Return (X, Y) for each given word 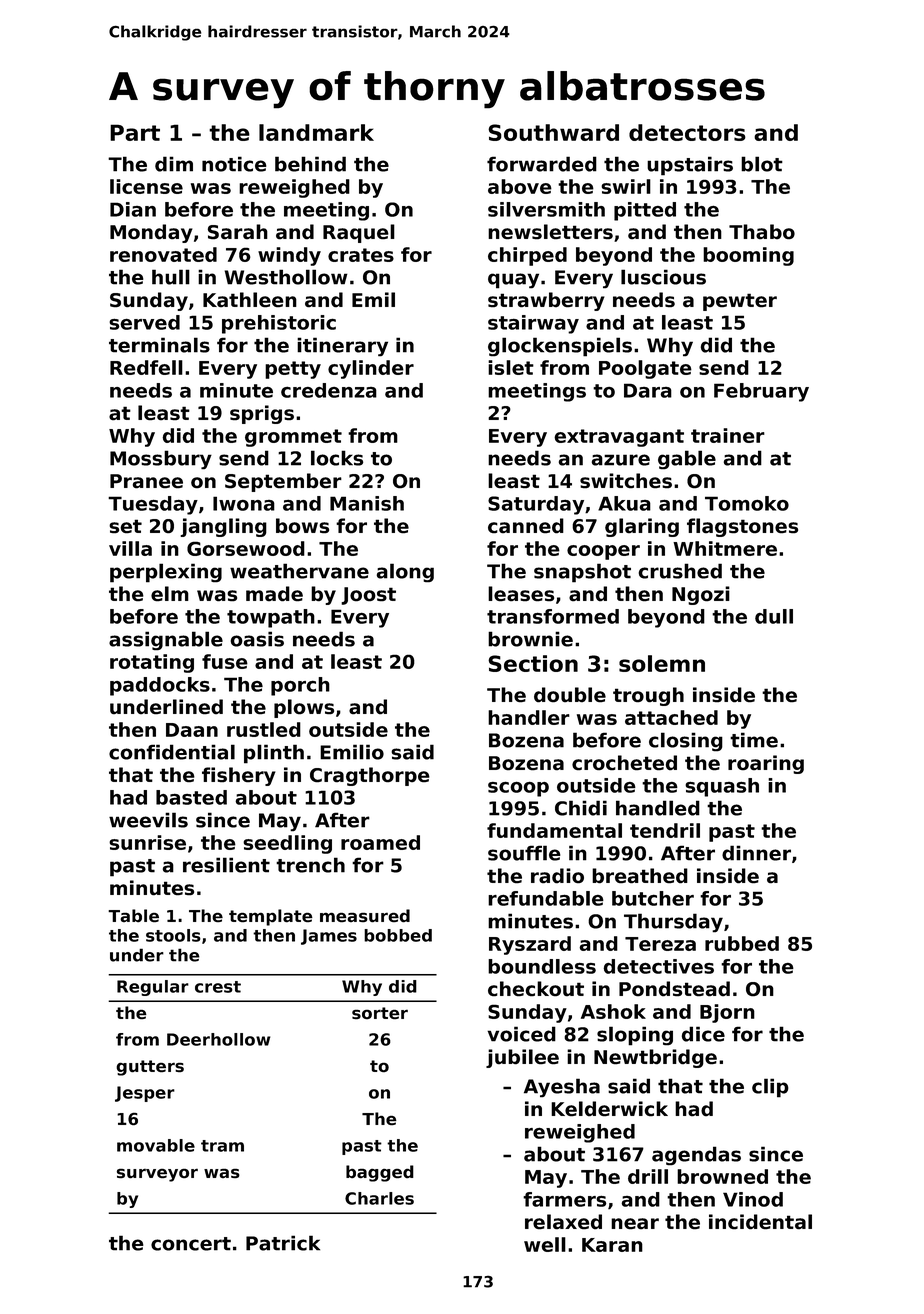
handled (658, 808)
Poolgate (645, 369)
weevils (148, 820)
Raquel (359, 233)
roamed (380, 842)
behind (310, 164)
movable (156, 1145)
